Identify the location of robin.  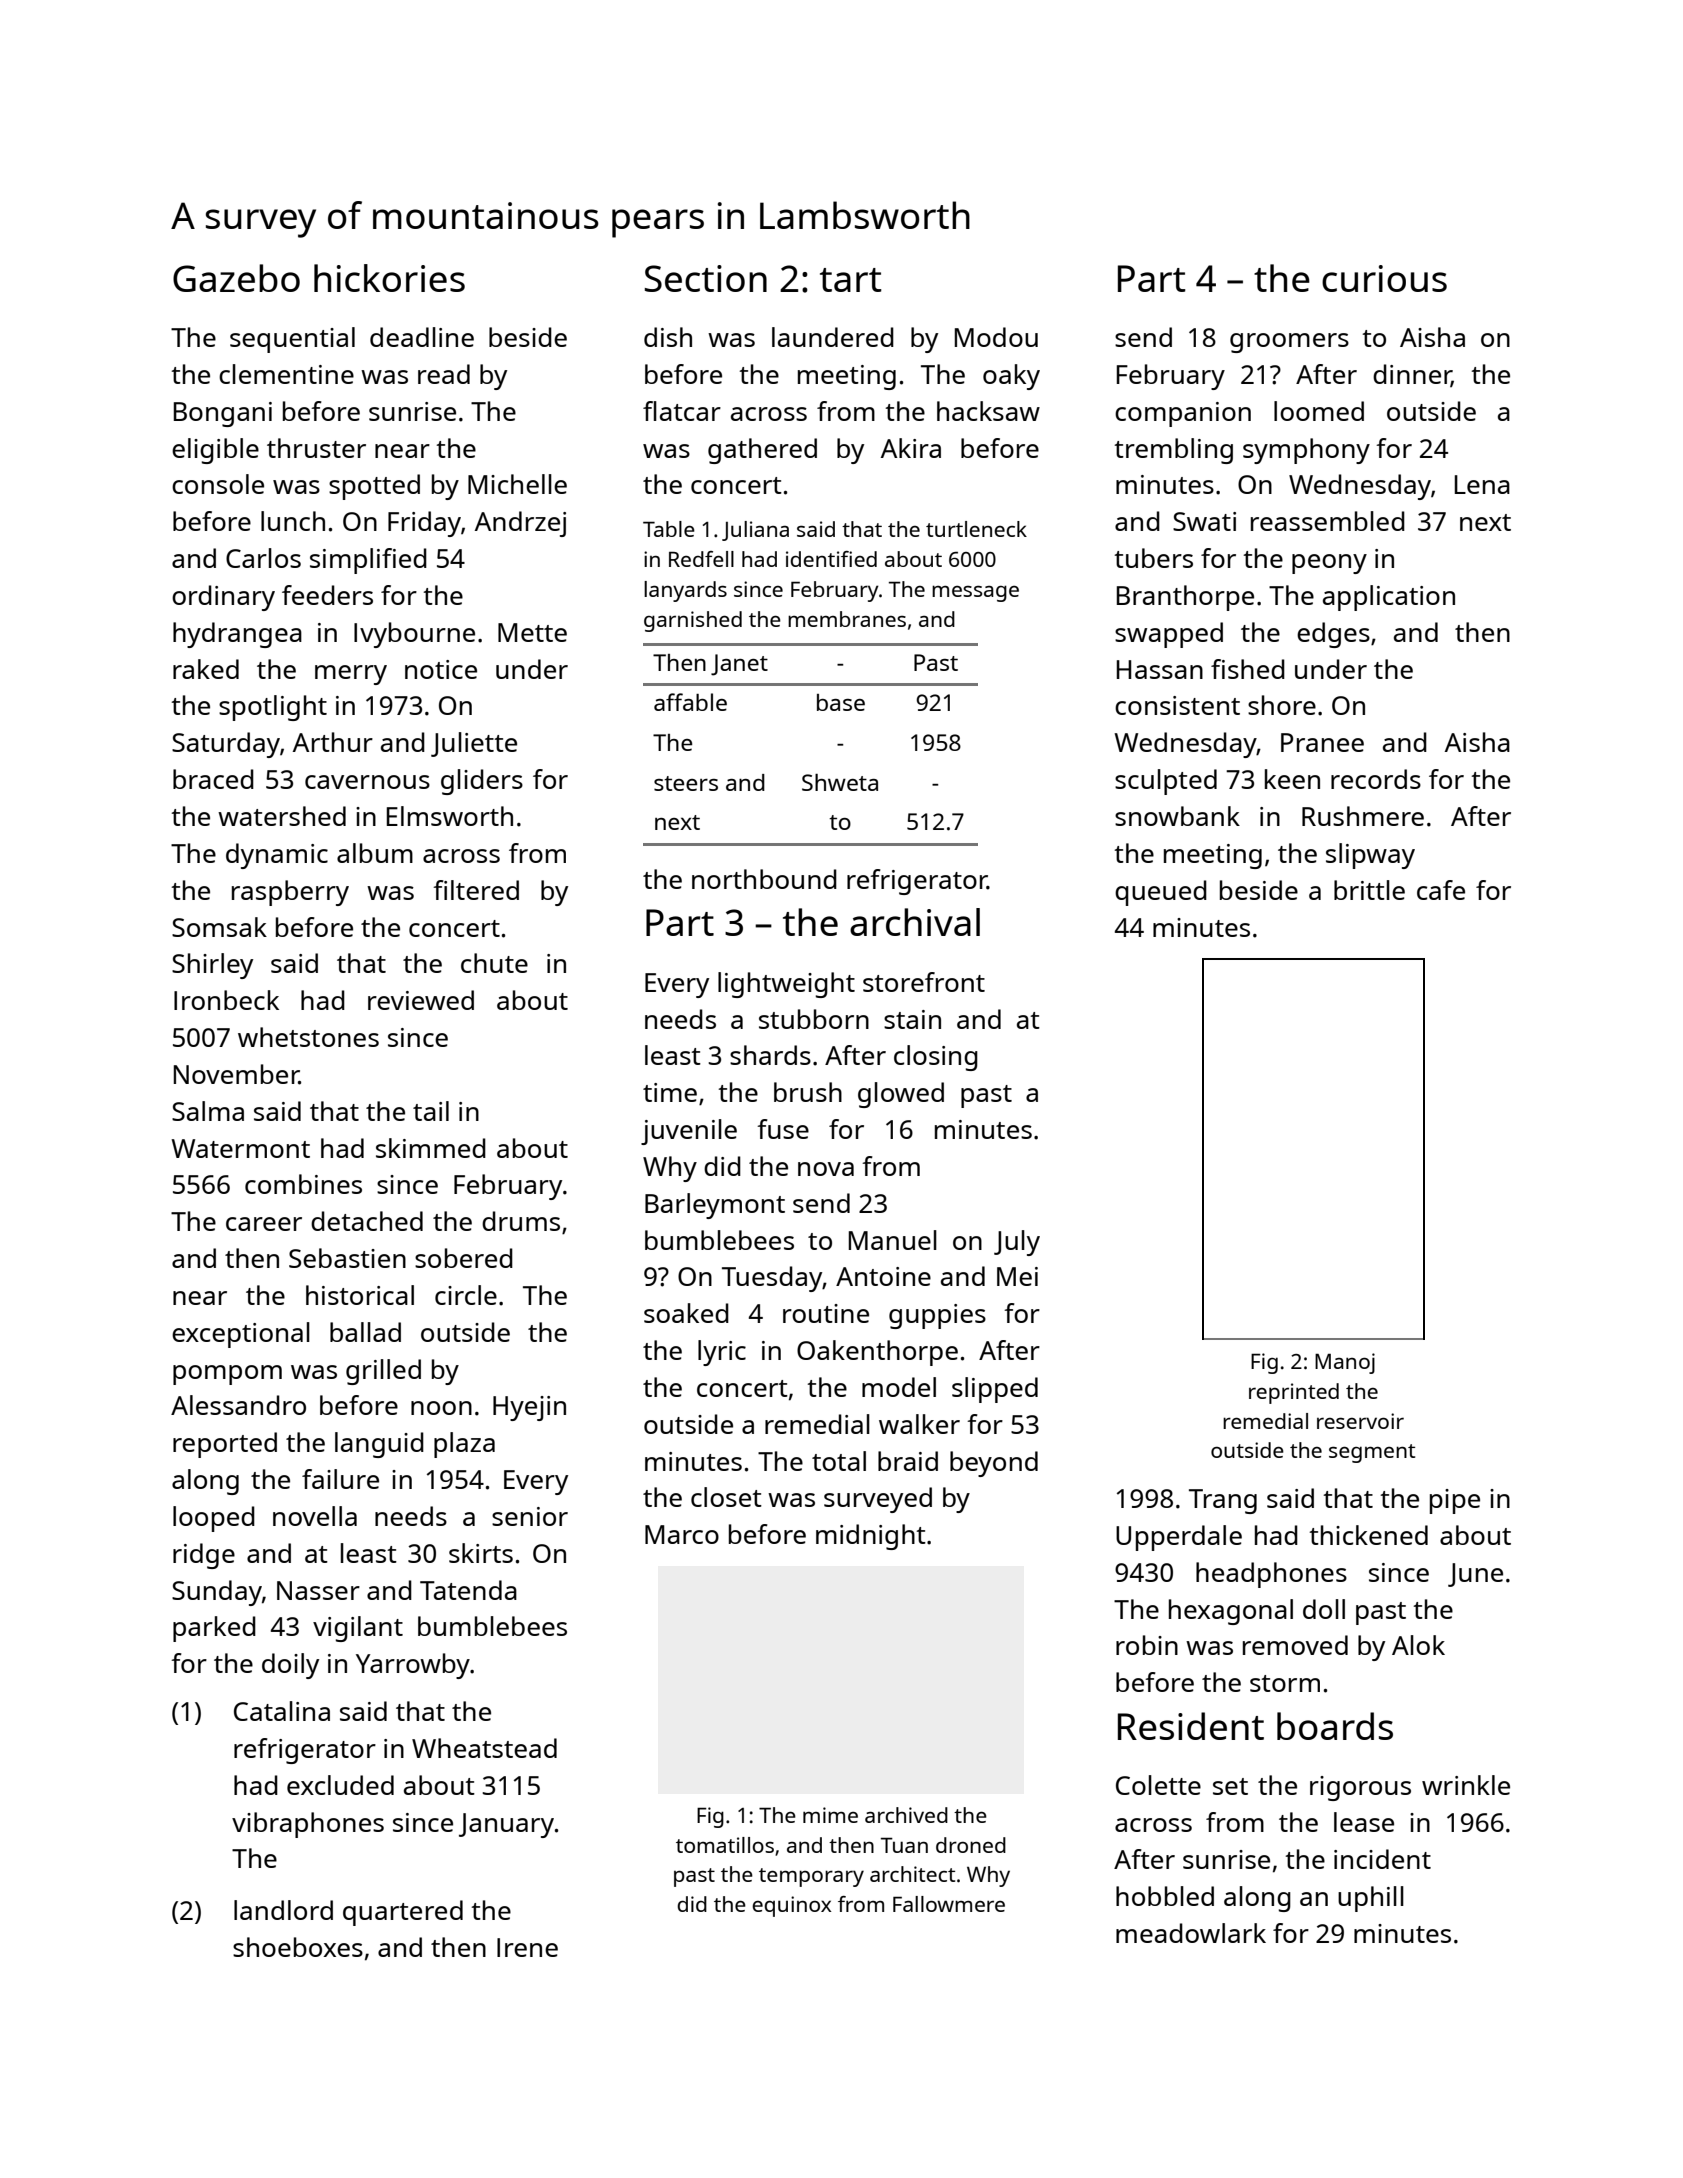
(1147, 1645).
